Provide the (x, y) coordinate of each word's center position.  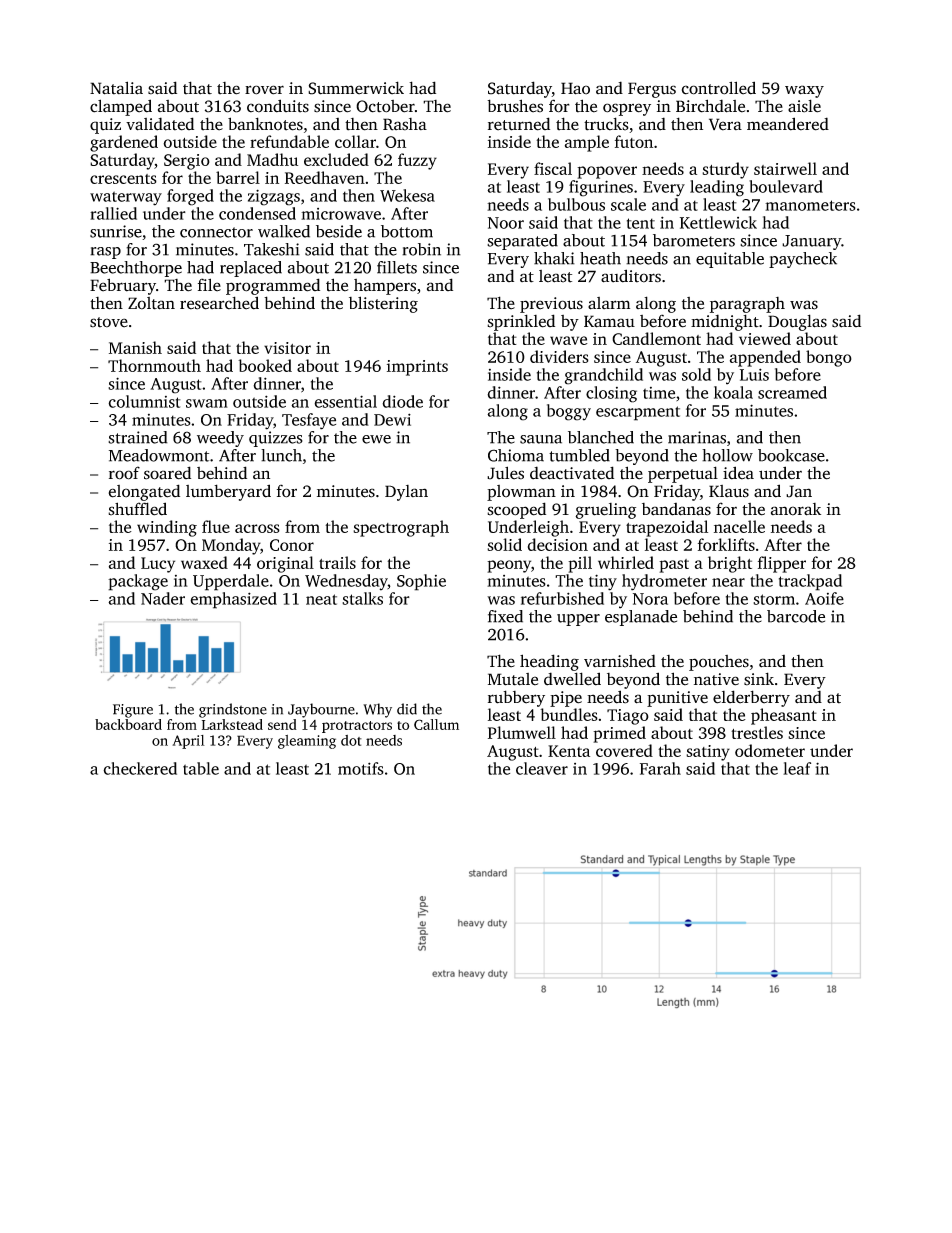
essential (345, 401)
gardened (124, 143)
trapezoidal (667, 528)
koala (733, 392)
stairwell (785, 168)
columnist (144, 401)
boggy (569, 412)
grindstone (233, 710)
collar (355, 141)
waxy (804, 91)
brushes (515, 106)
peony (509, 566)
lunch (281, 455)
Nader (163, 598)
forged (190, 197)
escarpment (638, 413)
